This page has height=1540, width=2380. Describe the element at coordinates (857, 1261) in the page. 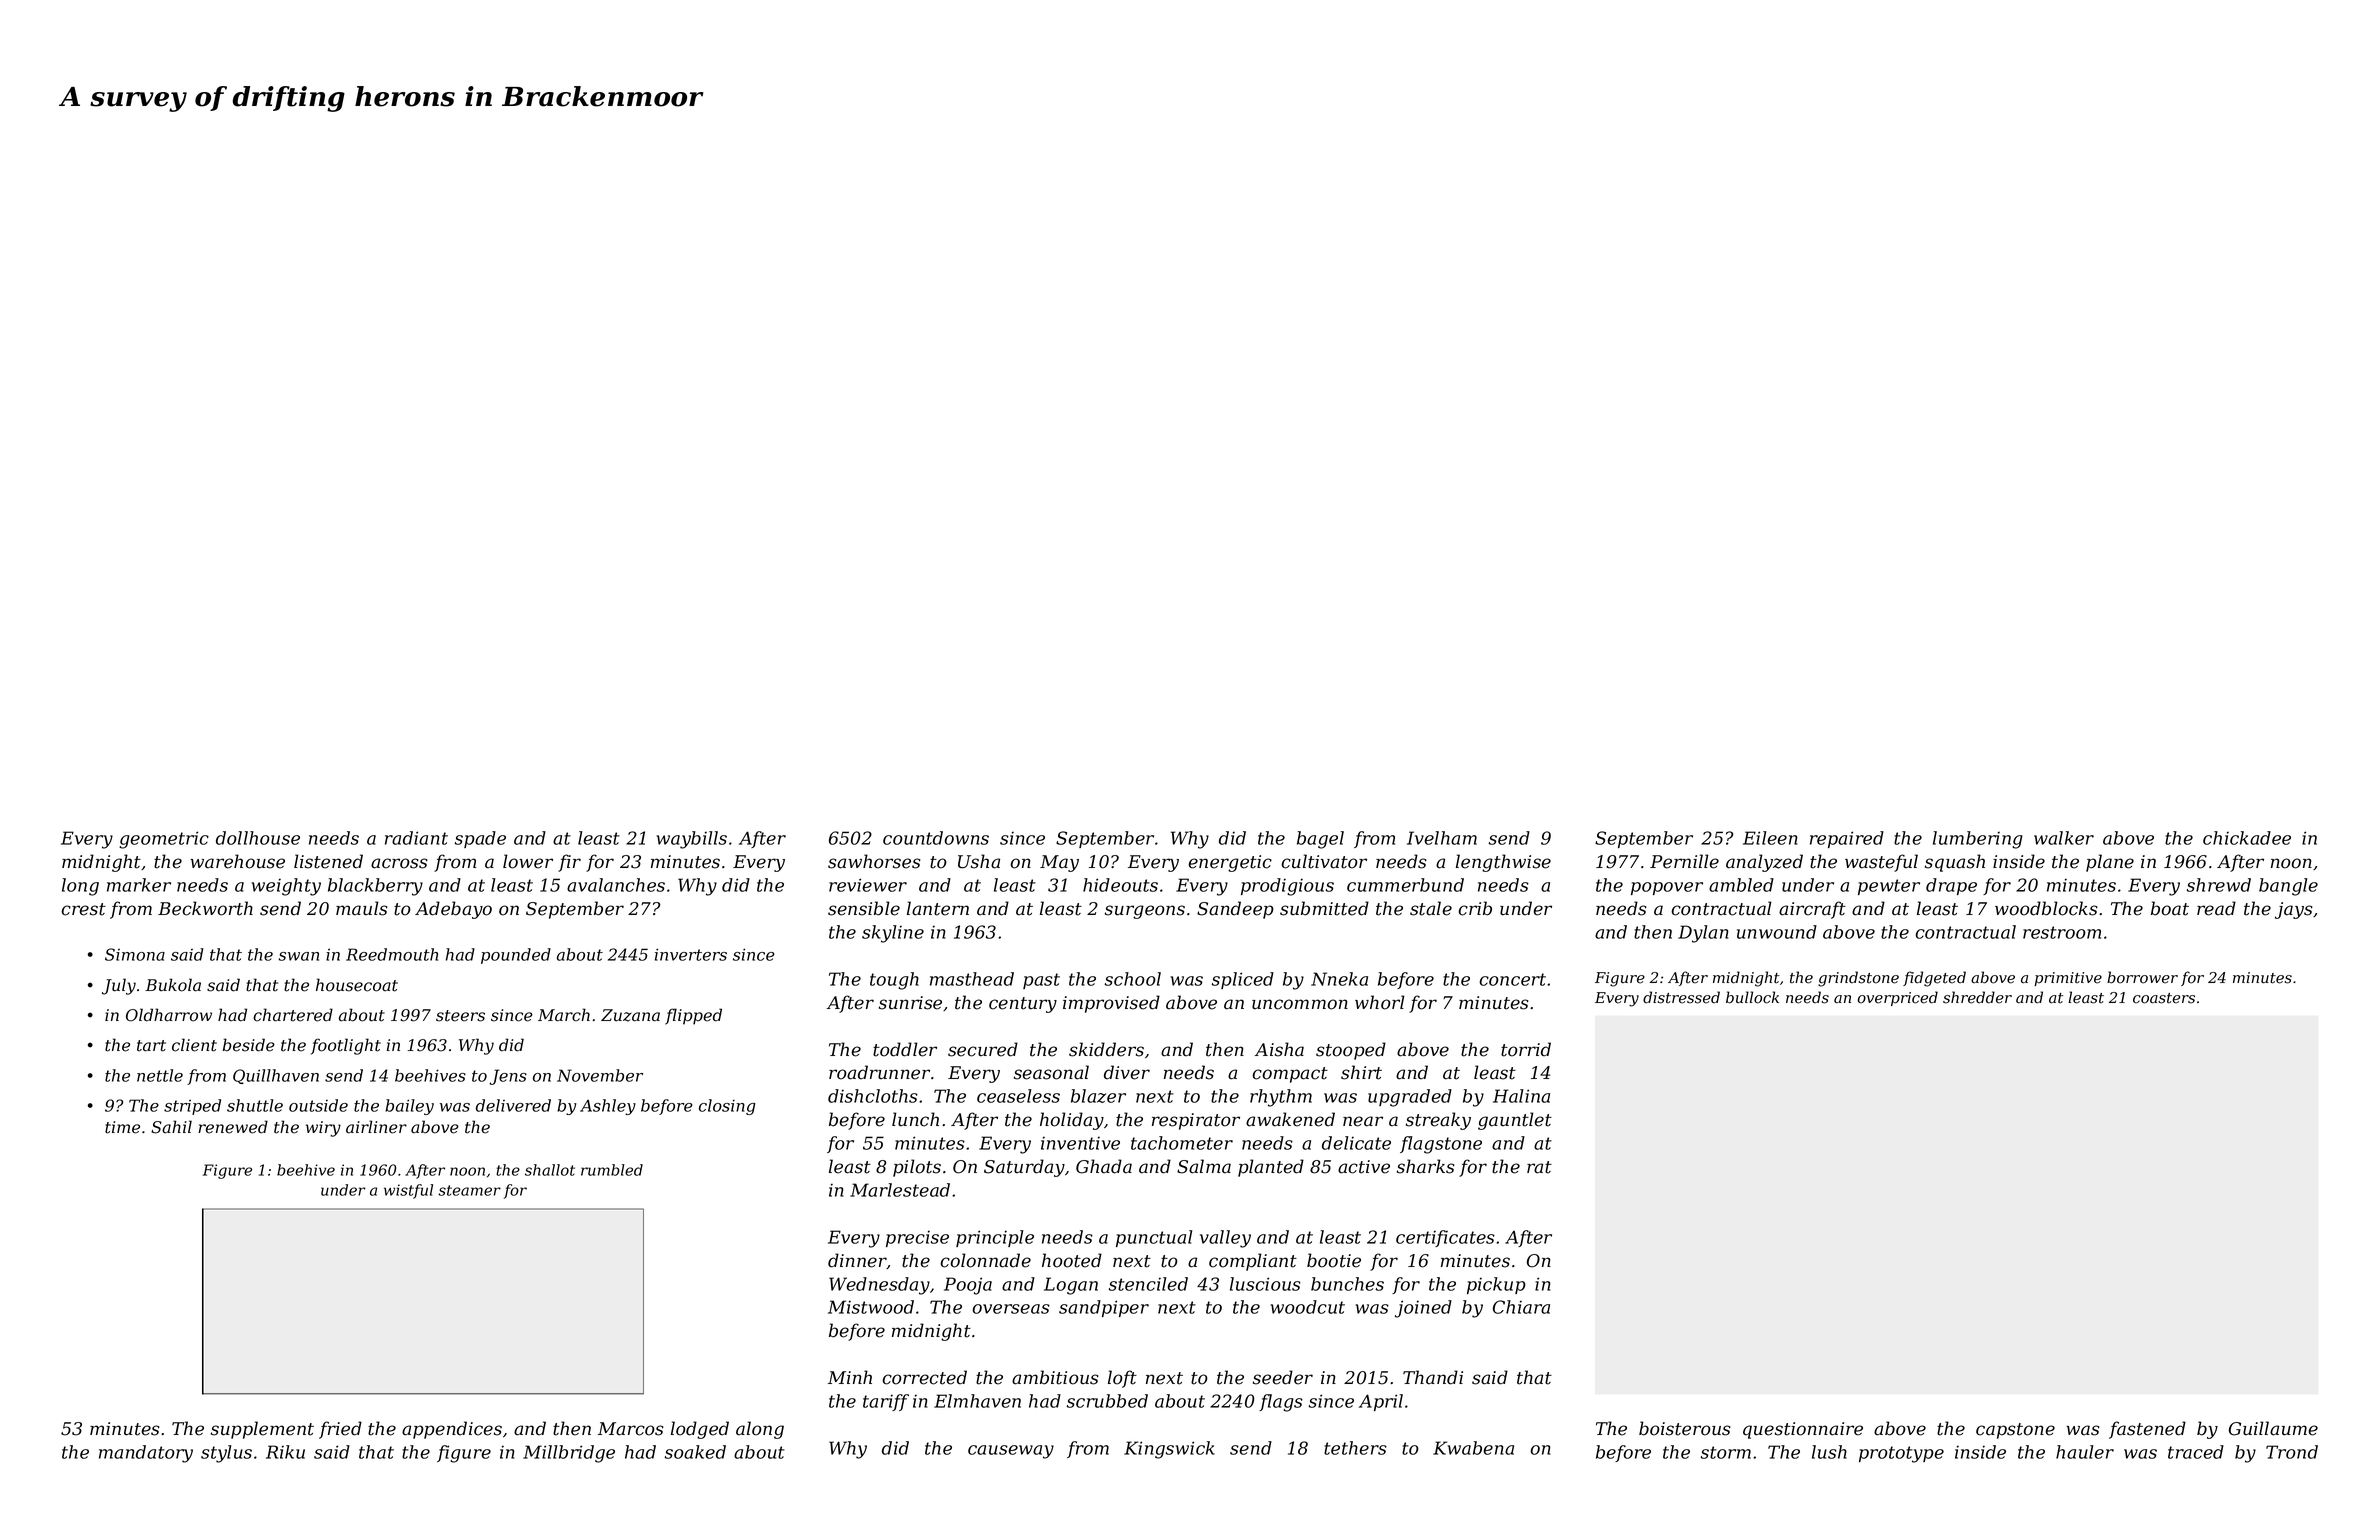

I see `dinner` at that location.
